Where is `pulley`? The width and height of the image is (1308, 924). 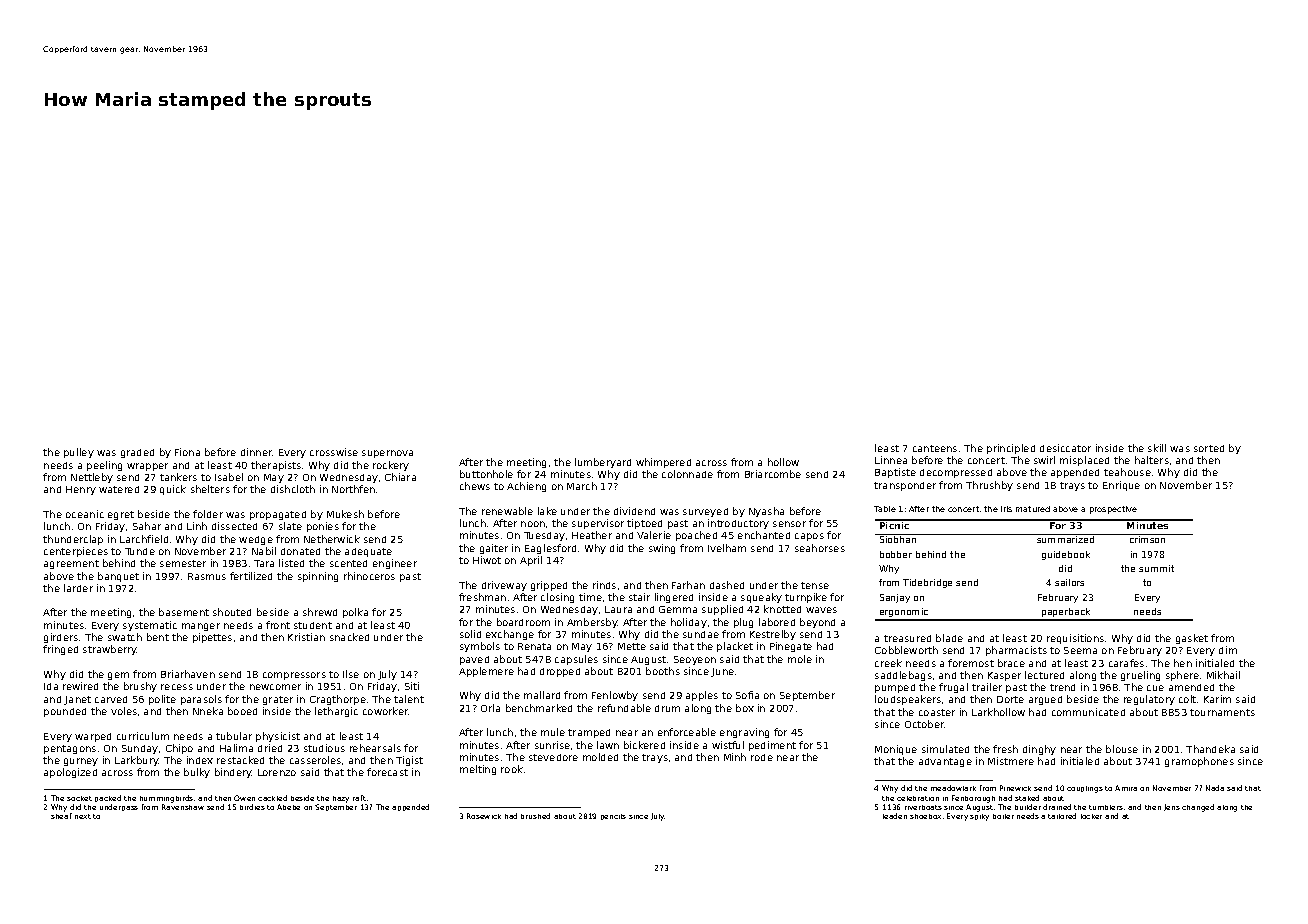
pulley is located at coordinates (79, 453).
